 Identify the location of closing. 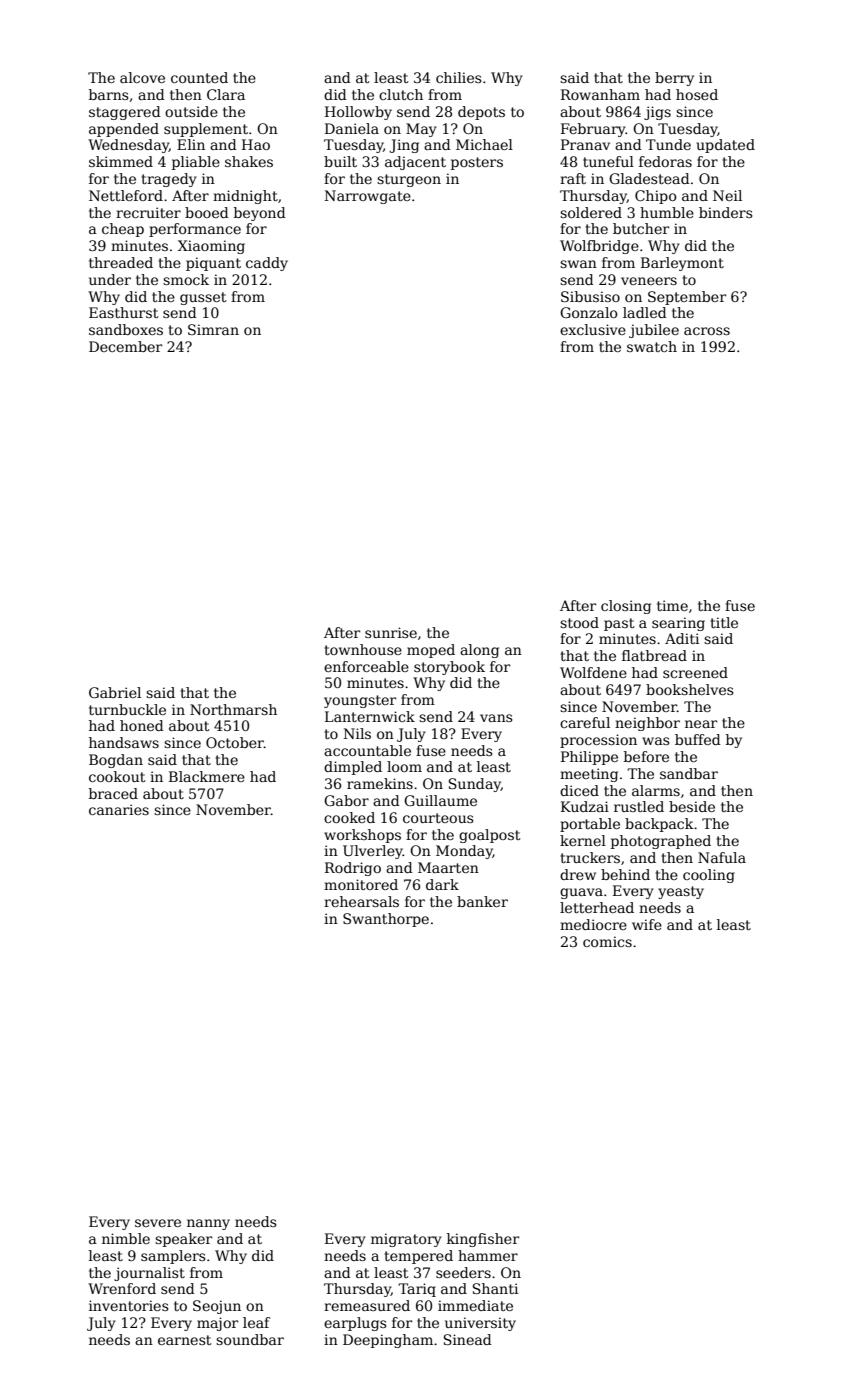
(626, 607).
